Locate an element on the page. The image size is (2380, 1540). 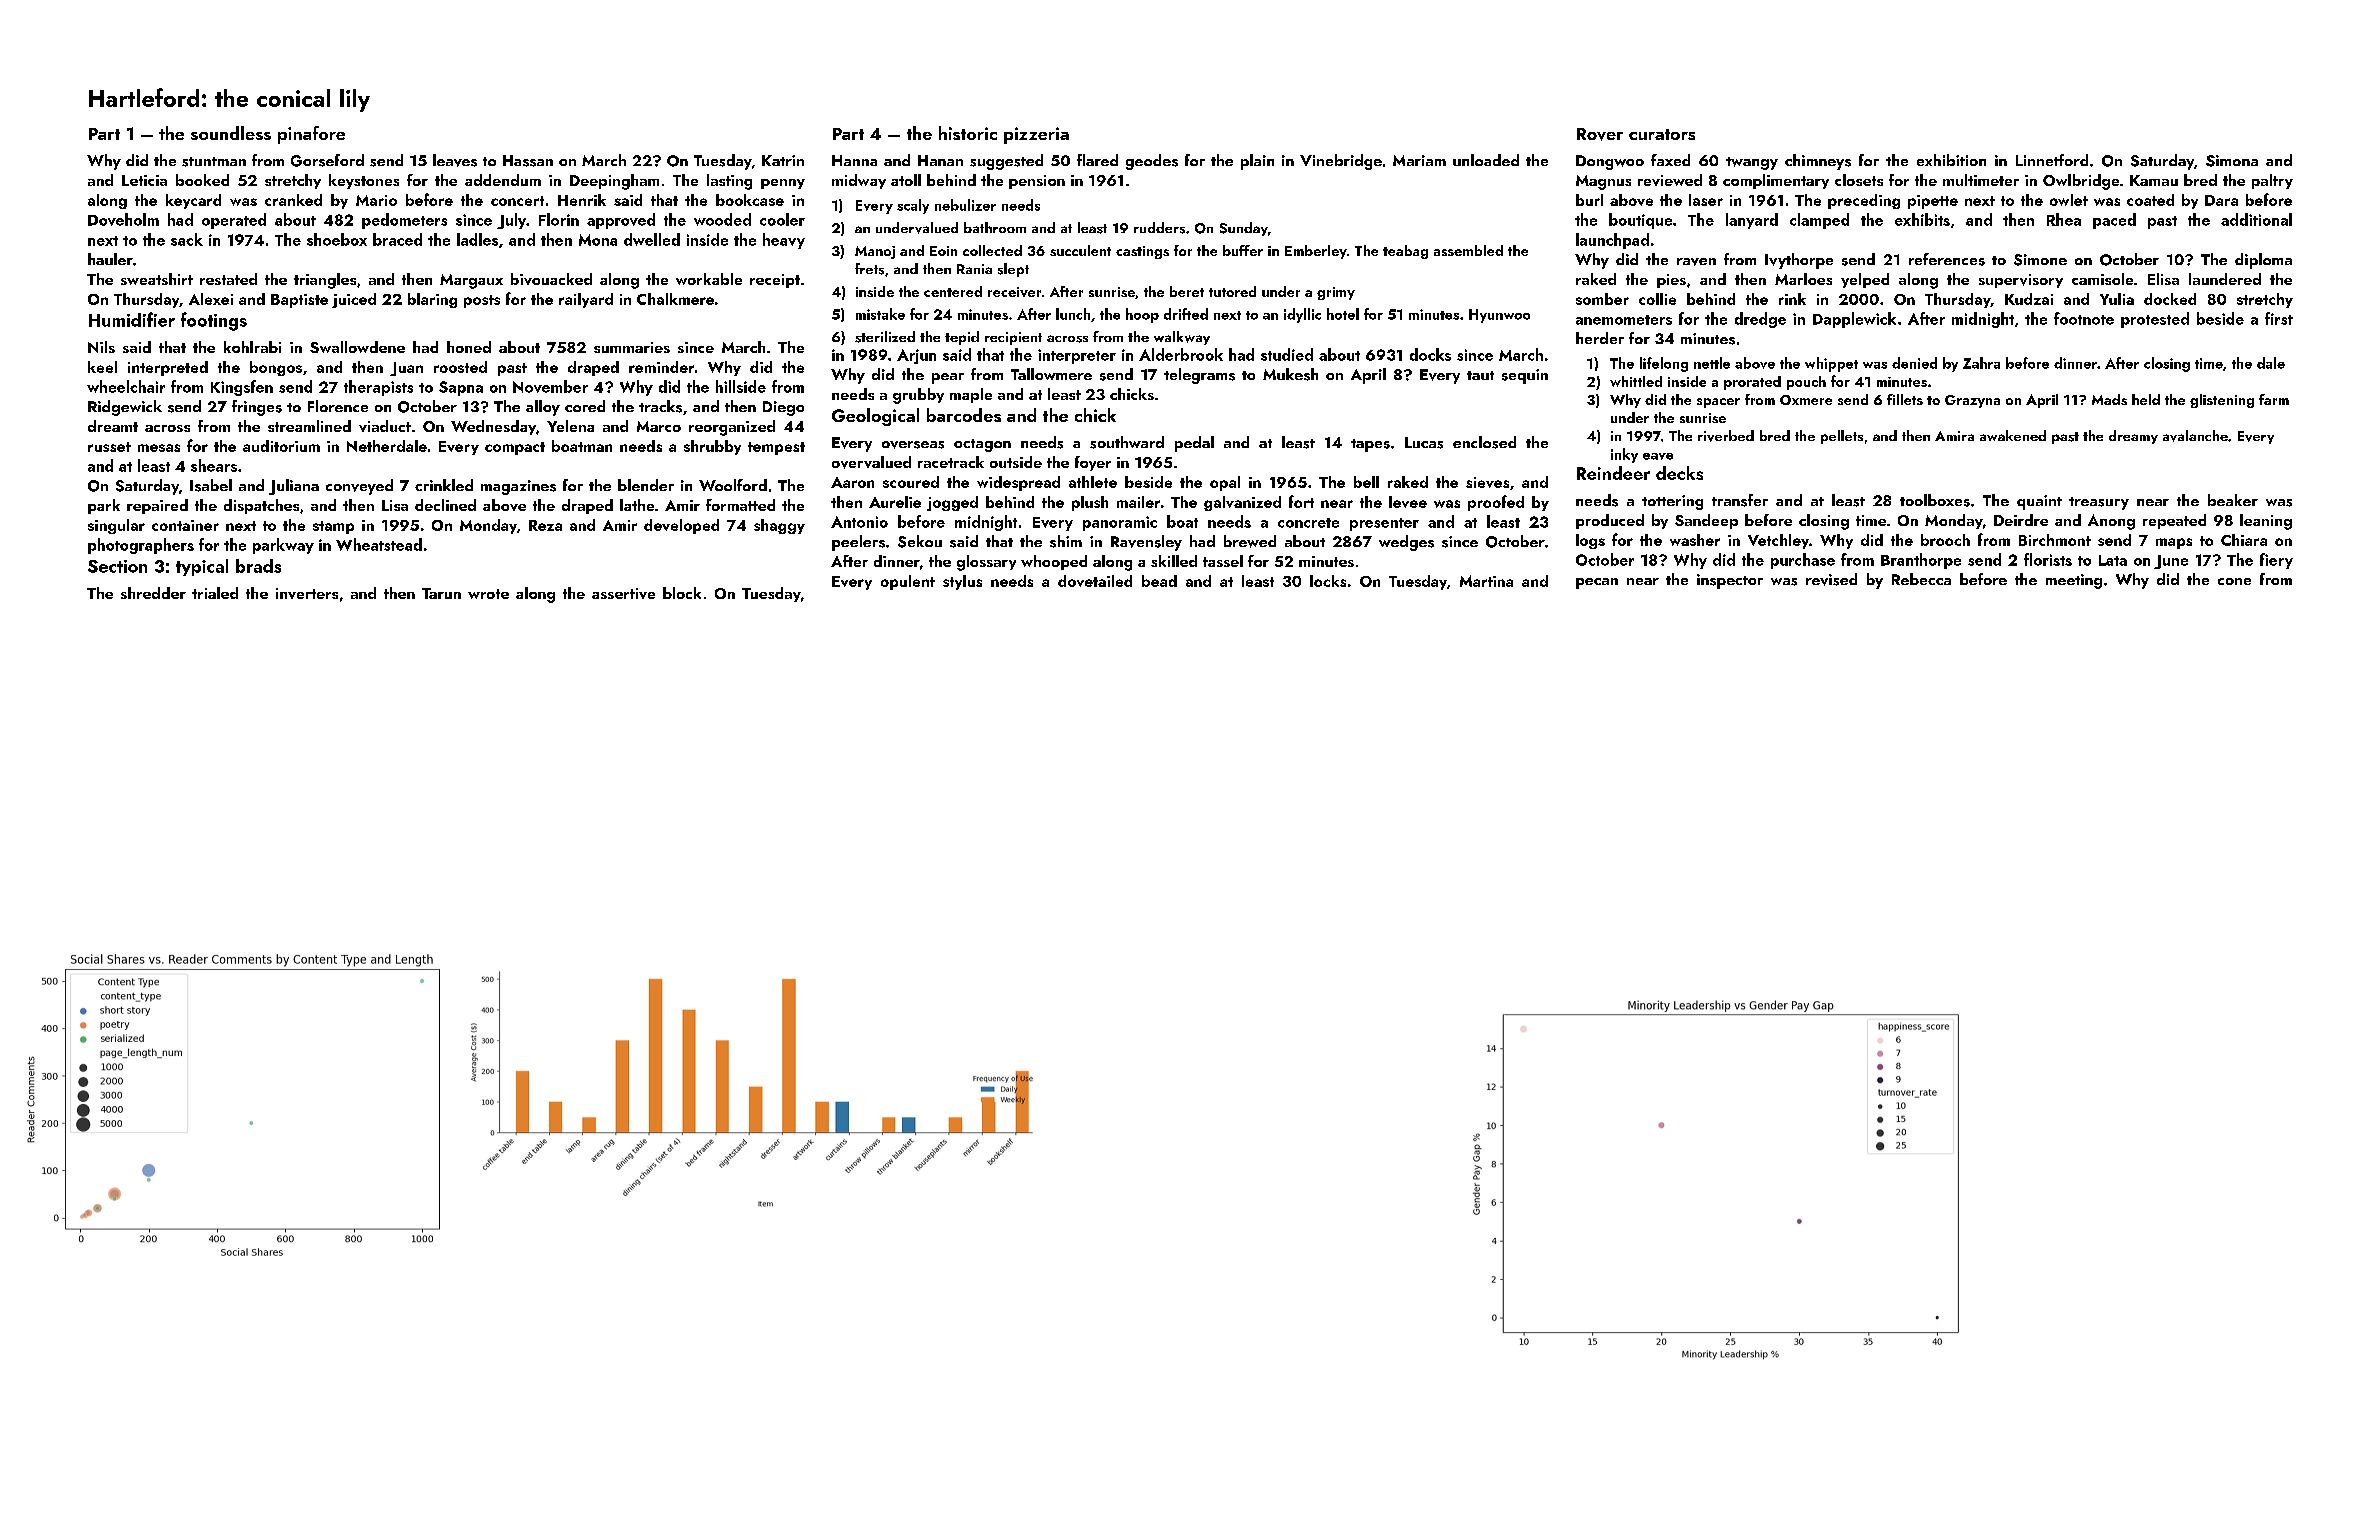
Vinebridge is located at coordinates (1341, 162).
